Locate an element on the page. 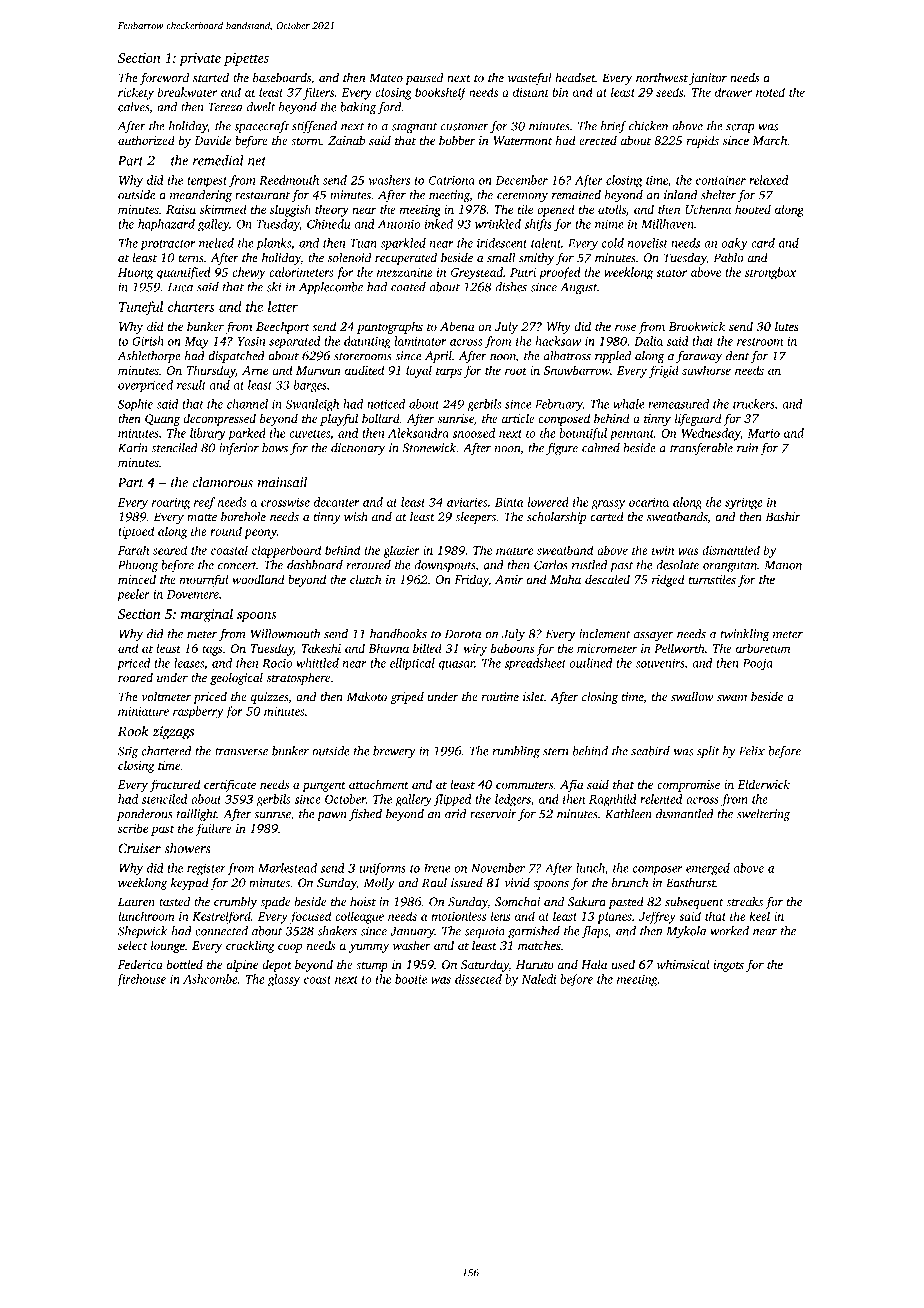 This document has height=1308, width=924. Cruiser is located at coordinates (139, 848).
